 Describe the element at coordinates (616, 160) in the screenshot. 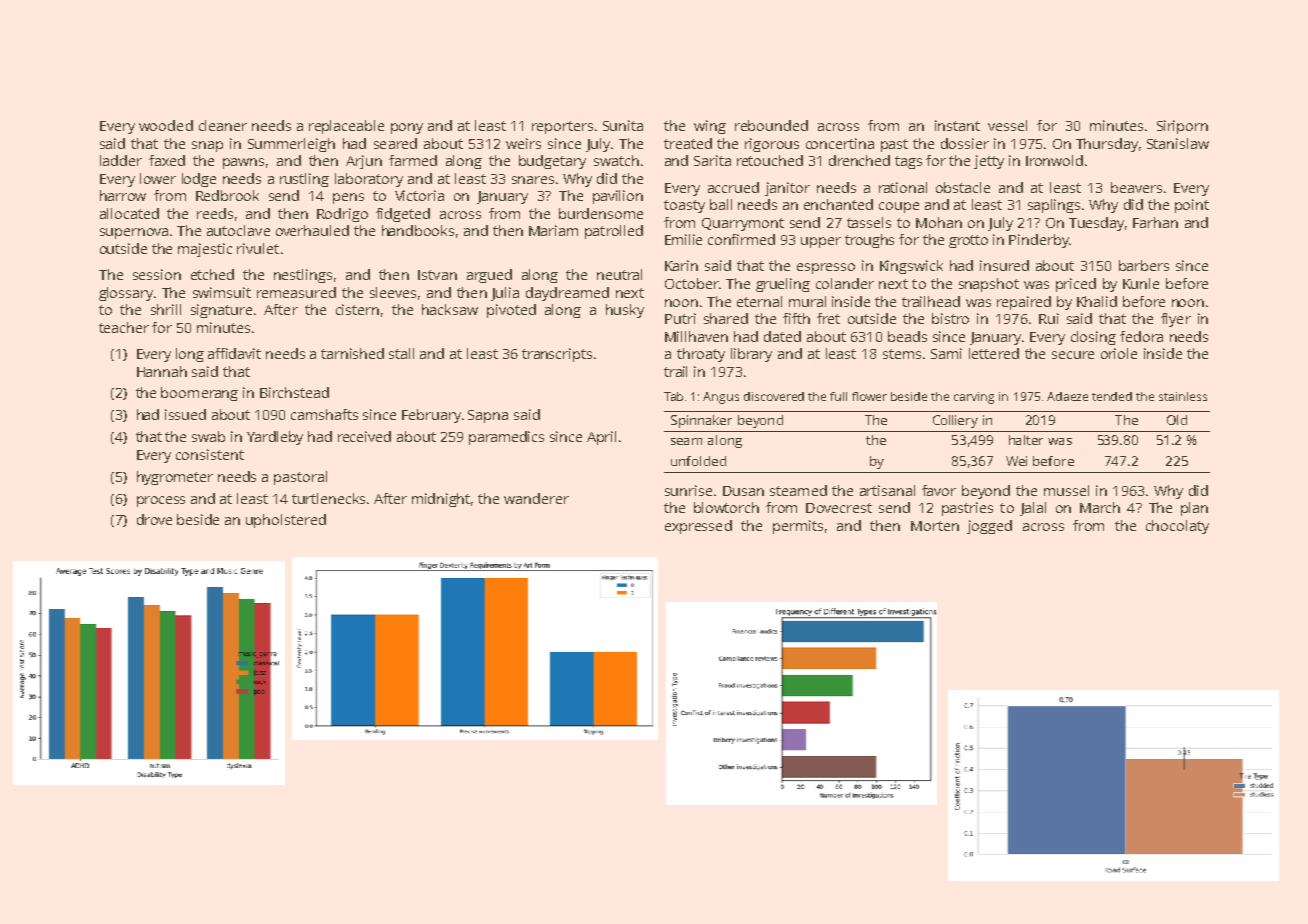

I see `swatch` at that location.
